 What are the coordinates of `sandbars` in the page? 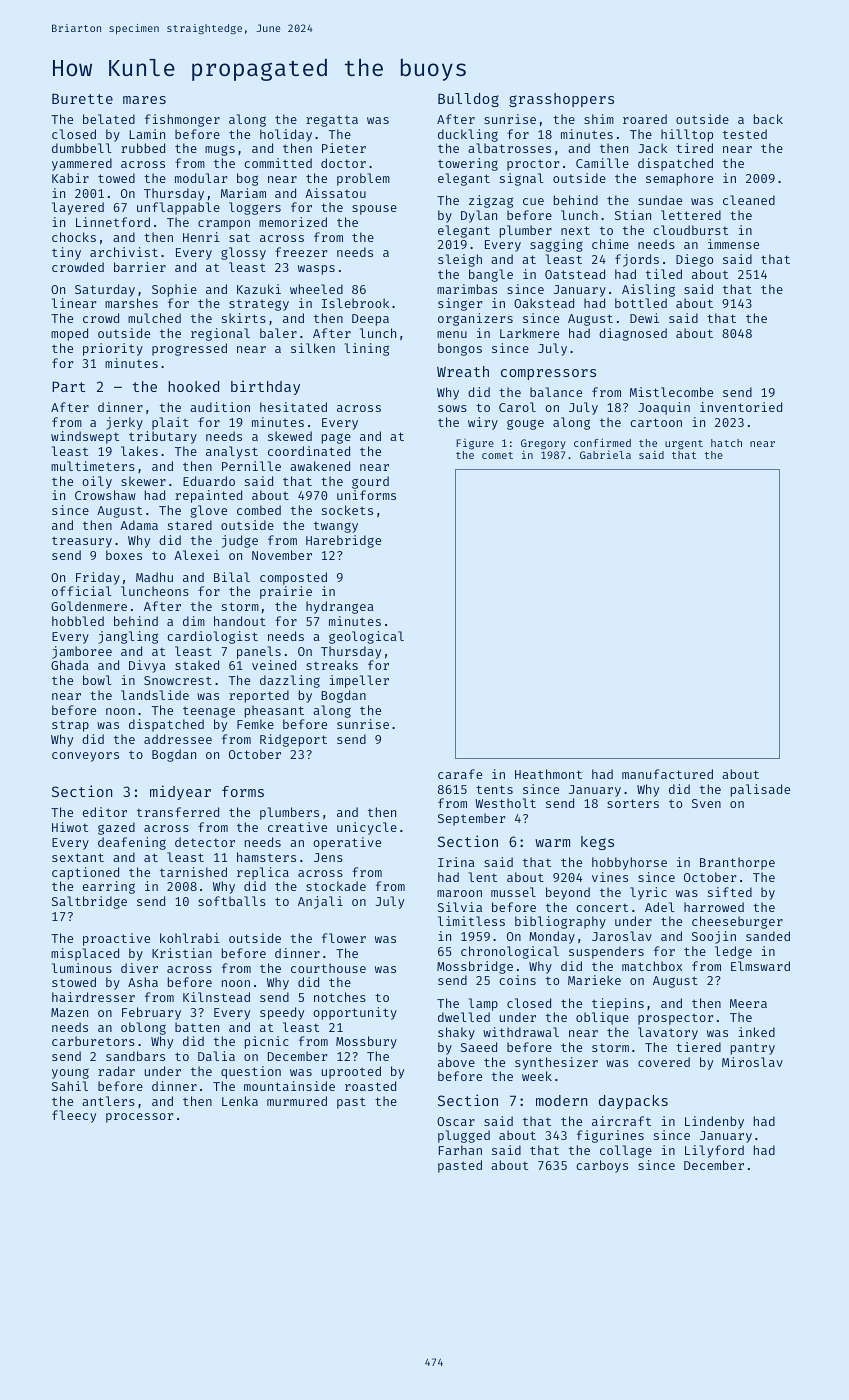 It's located at (135, 1056).
